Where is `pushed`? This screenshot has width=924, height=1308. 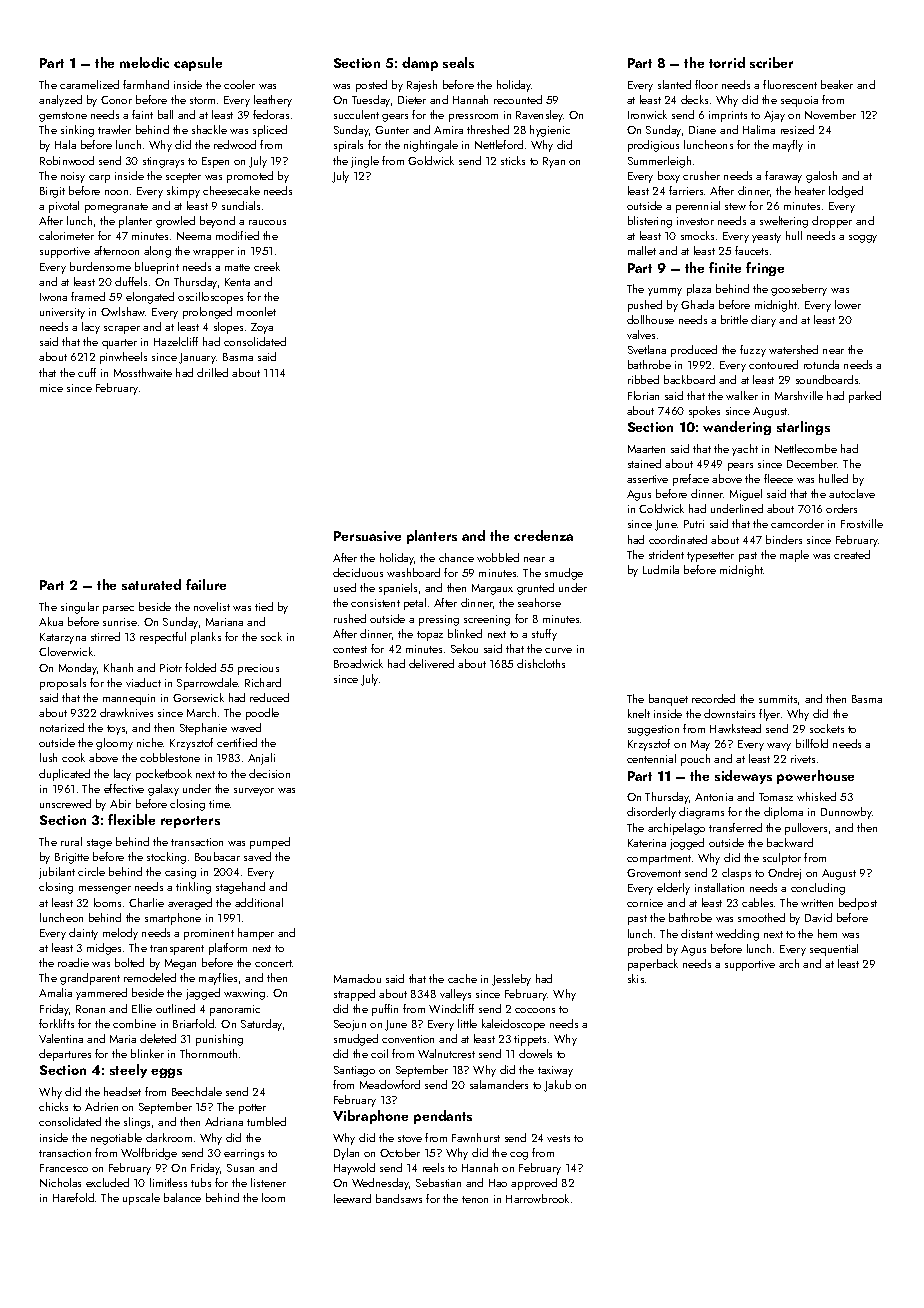 pushed is located at coordinates (645, 306).
